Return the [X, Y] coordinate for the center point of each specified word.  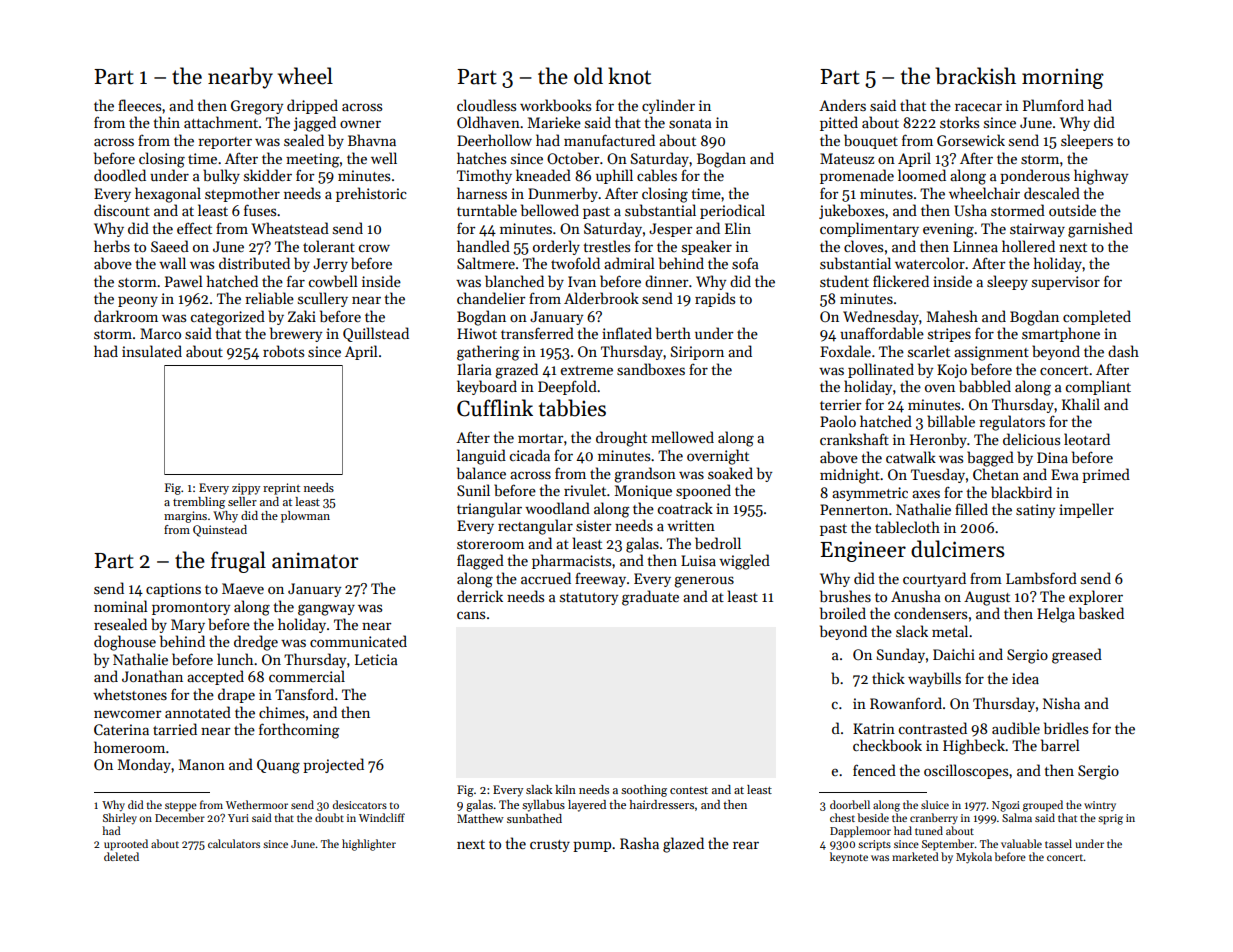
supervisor [1066, 283]
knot [629, 76]
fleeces [139, 105]
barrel [1060, 745]
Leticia [376, 659]
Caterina [121, 729]
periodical [732, 211]
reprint [281, 489]
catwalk [911, 457]
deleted [121, 856]
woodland [557, 508]
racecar [978, 107]
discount [122, 210]
